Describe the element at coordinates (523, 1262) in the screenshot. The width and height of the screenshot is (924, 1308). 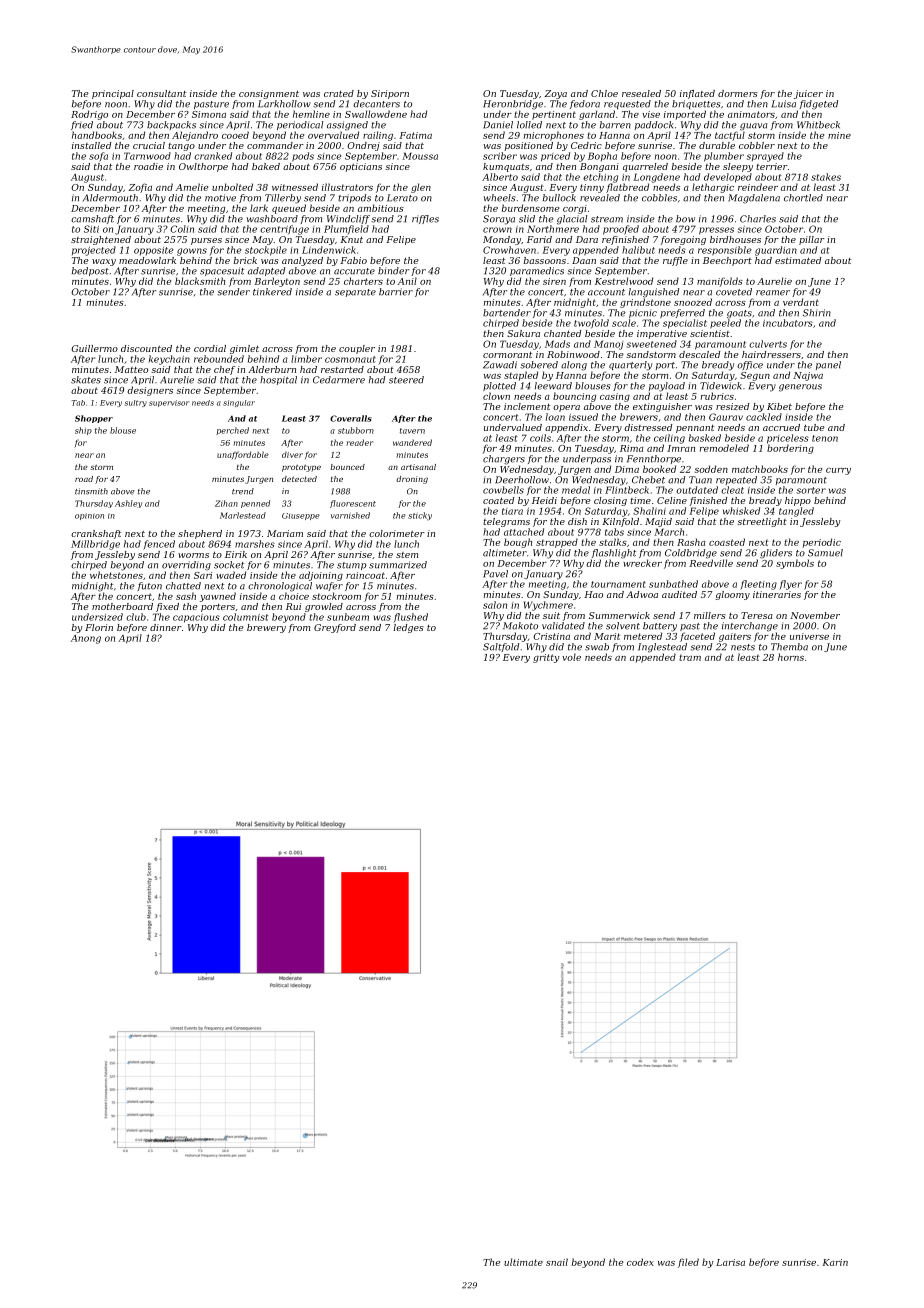
I see `ultimate` at that location.
